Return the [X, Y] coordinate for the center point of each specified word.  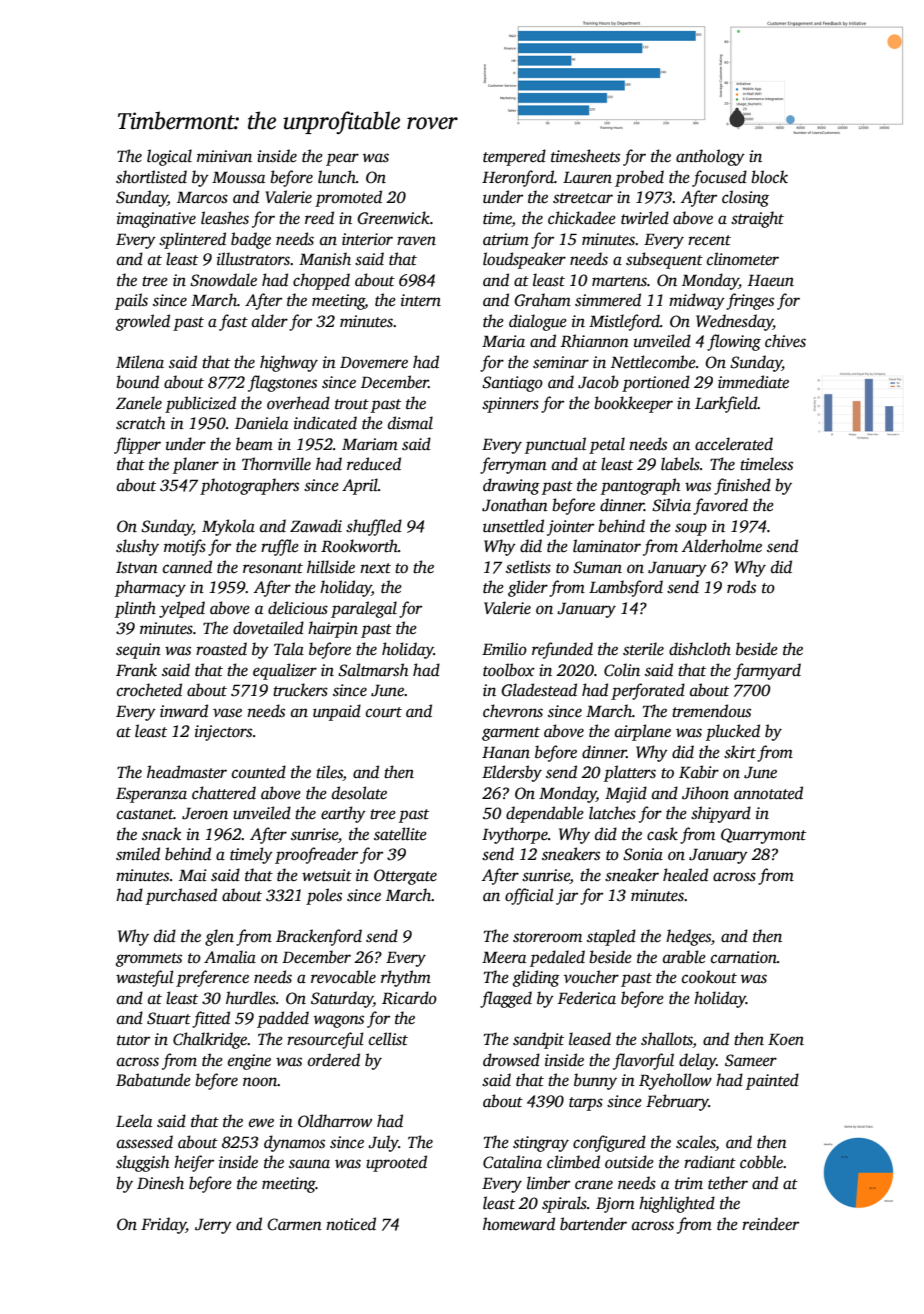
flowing [734, 342]
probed [639, 178]
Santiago [512, 384]
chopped [321, 281]
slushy [137, 547]
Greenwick [393, 218]
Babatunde [153, 1080]
